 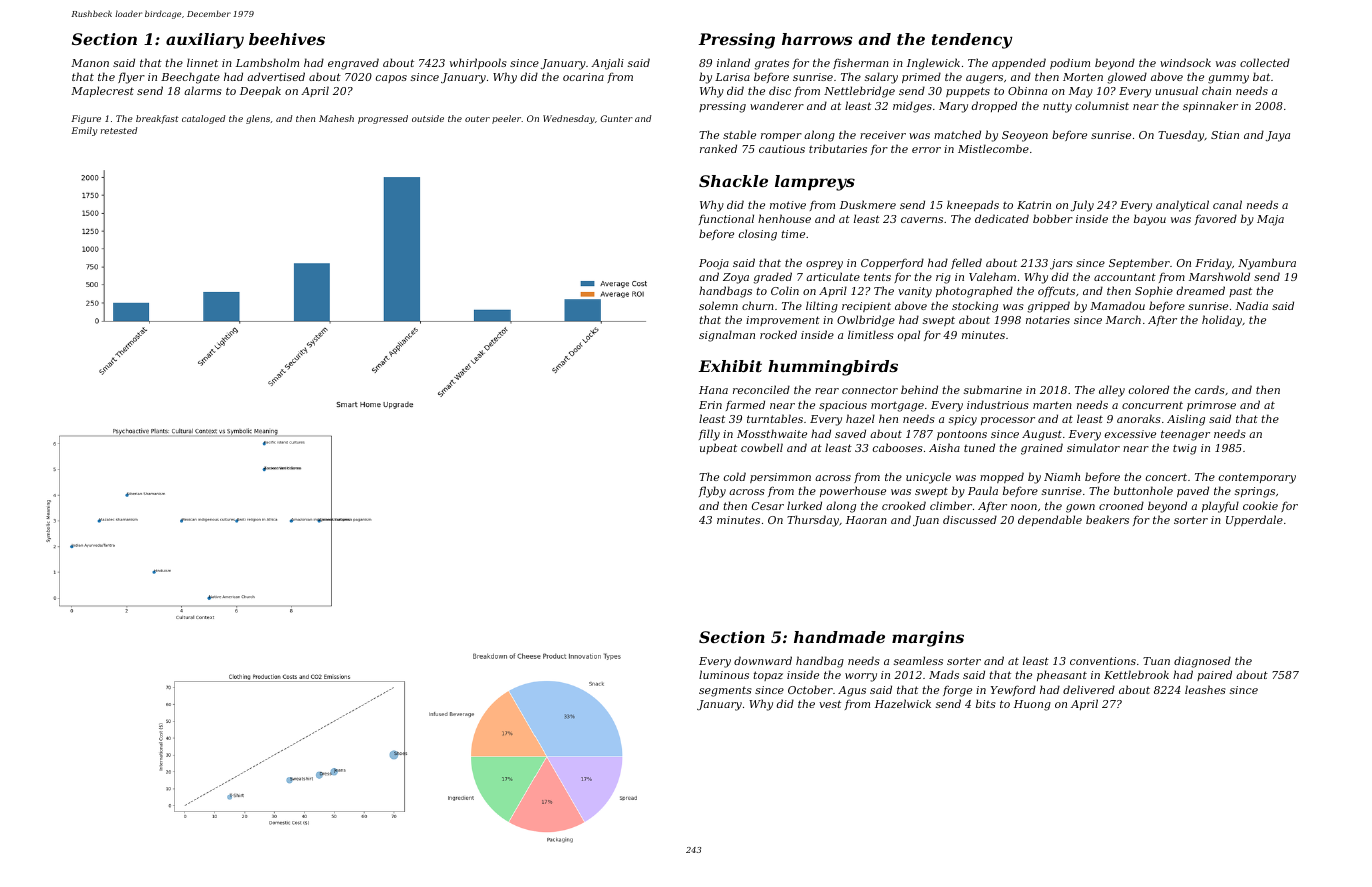 I want to click on conventions, so click(x=1103, y=661).
